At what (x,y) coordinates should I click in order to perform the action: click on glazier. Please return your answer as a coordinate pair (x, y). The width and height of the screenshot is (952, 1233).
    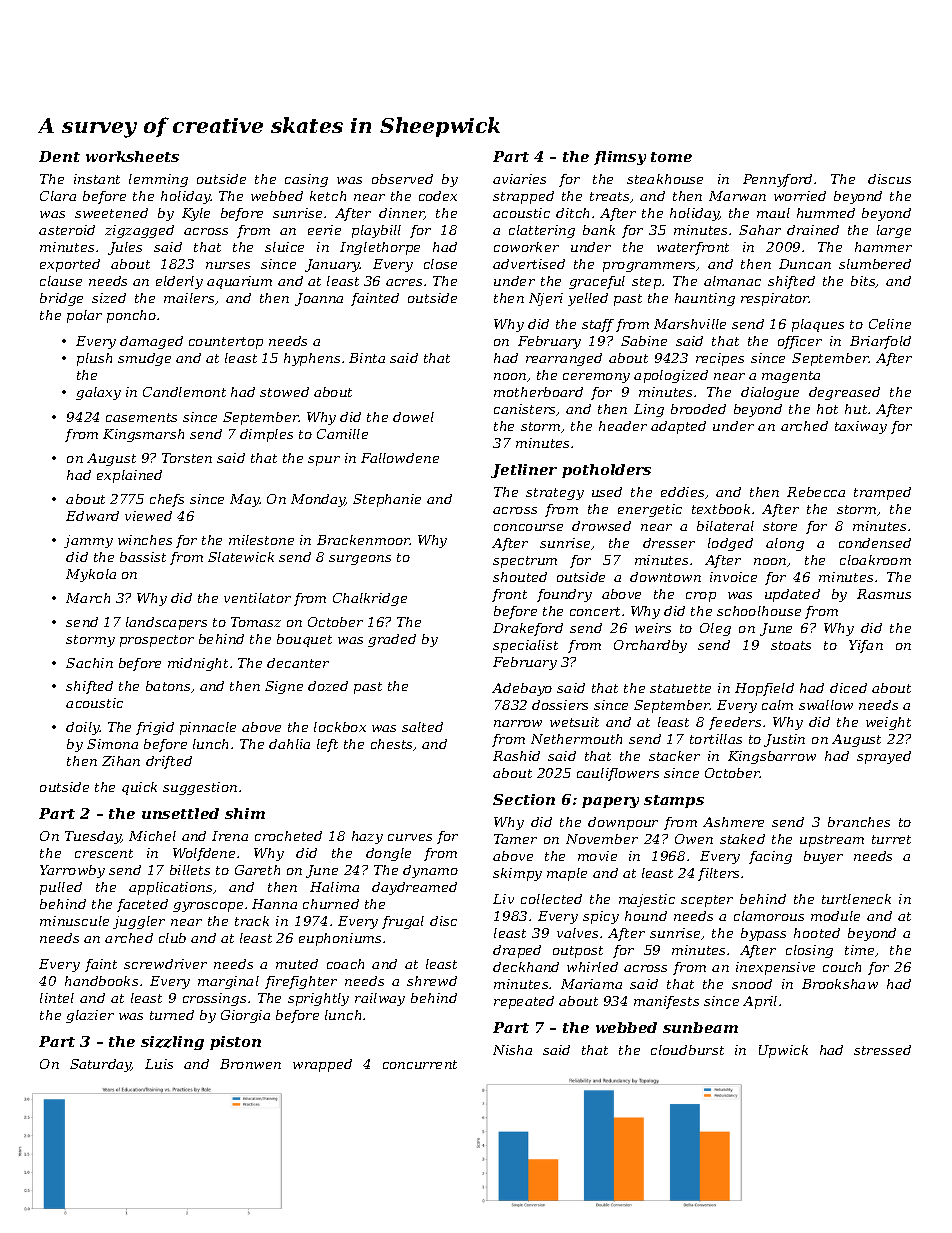
    Looking at the image, I should click on (90, 1016).
